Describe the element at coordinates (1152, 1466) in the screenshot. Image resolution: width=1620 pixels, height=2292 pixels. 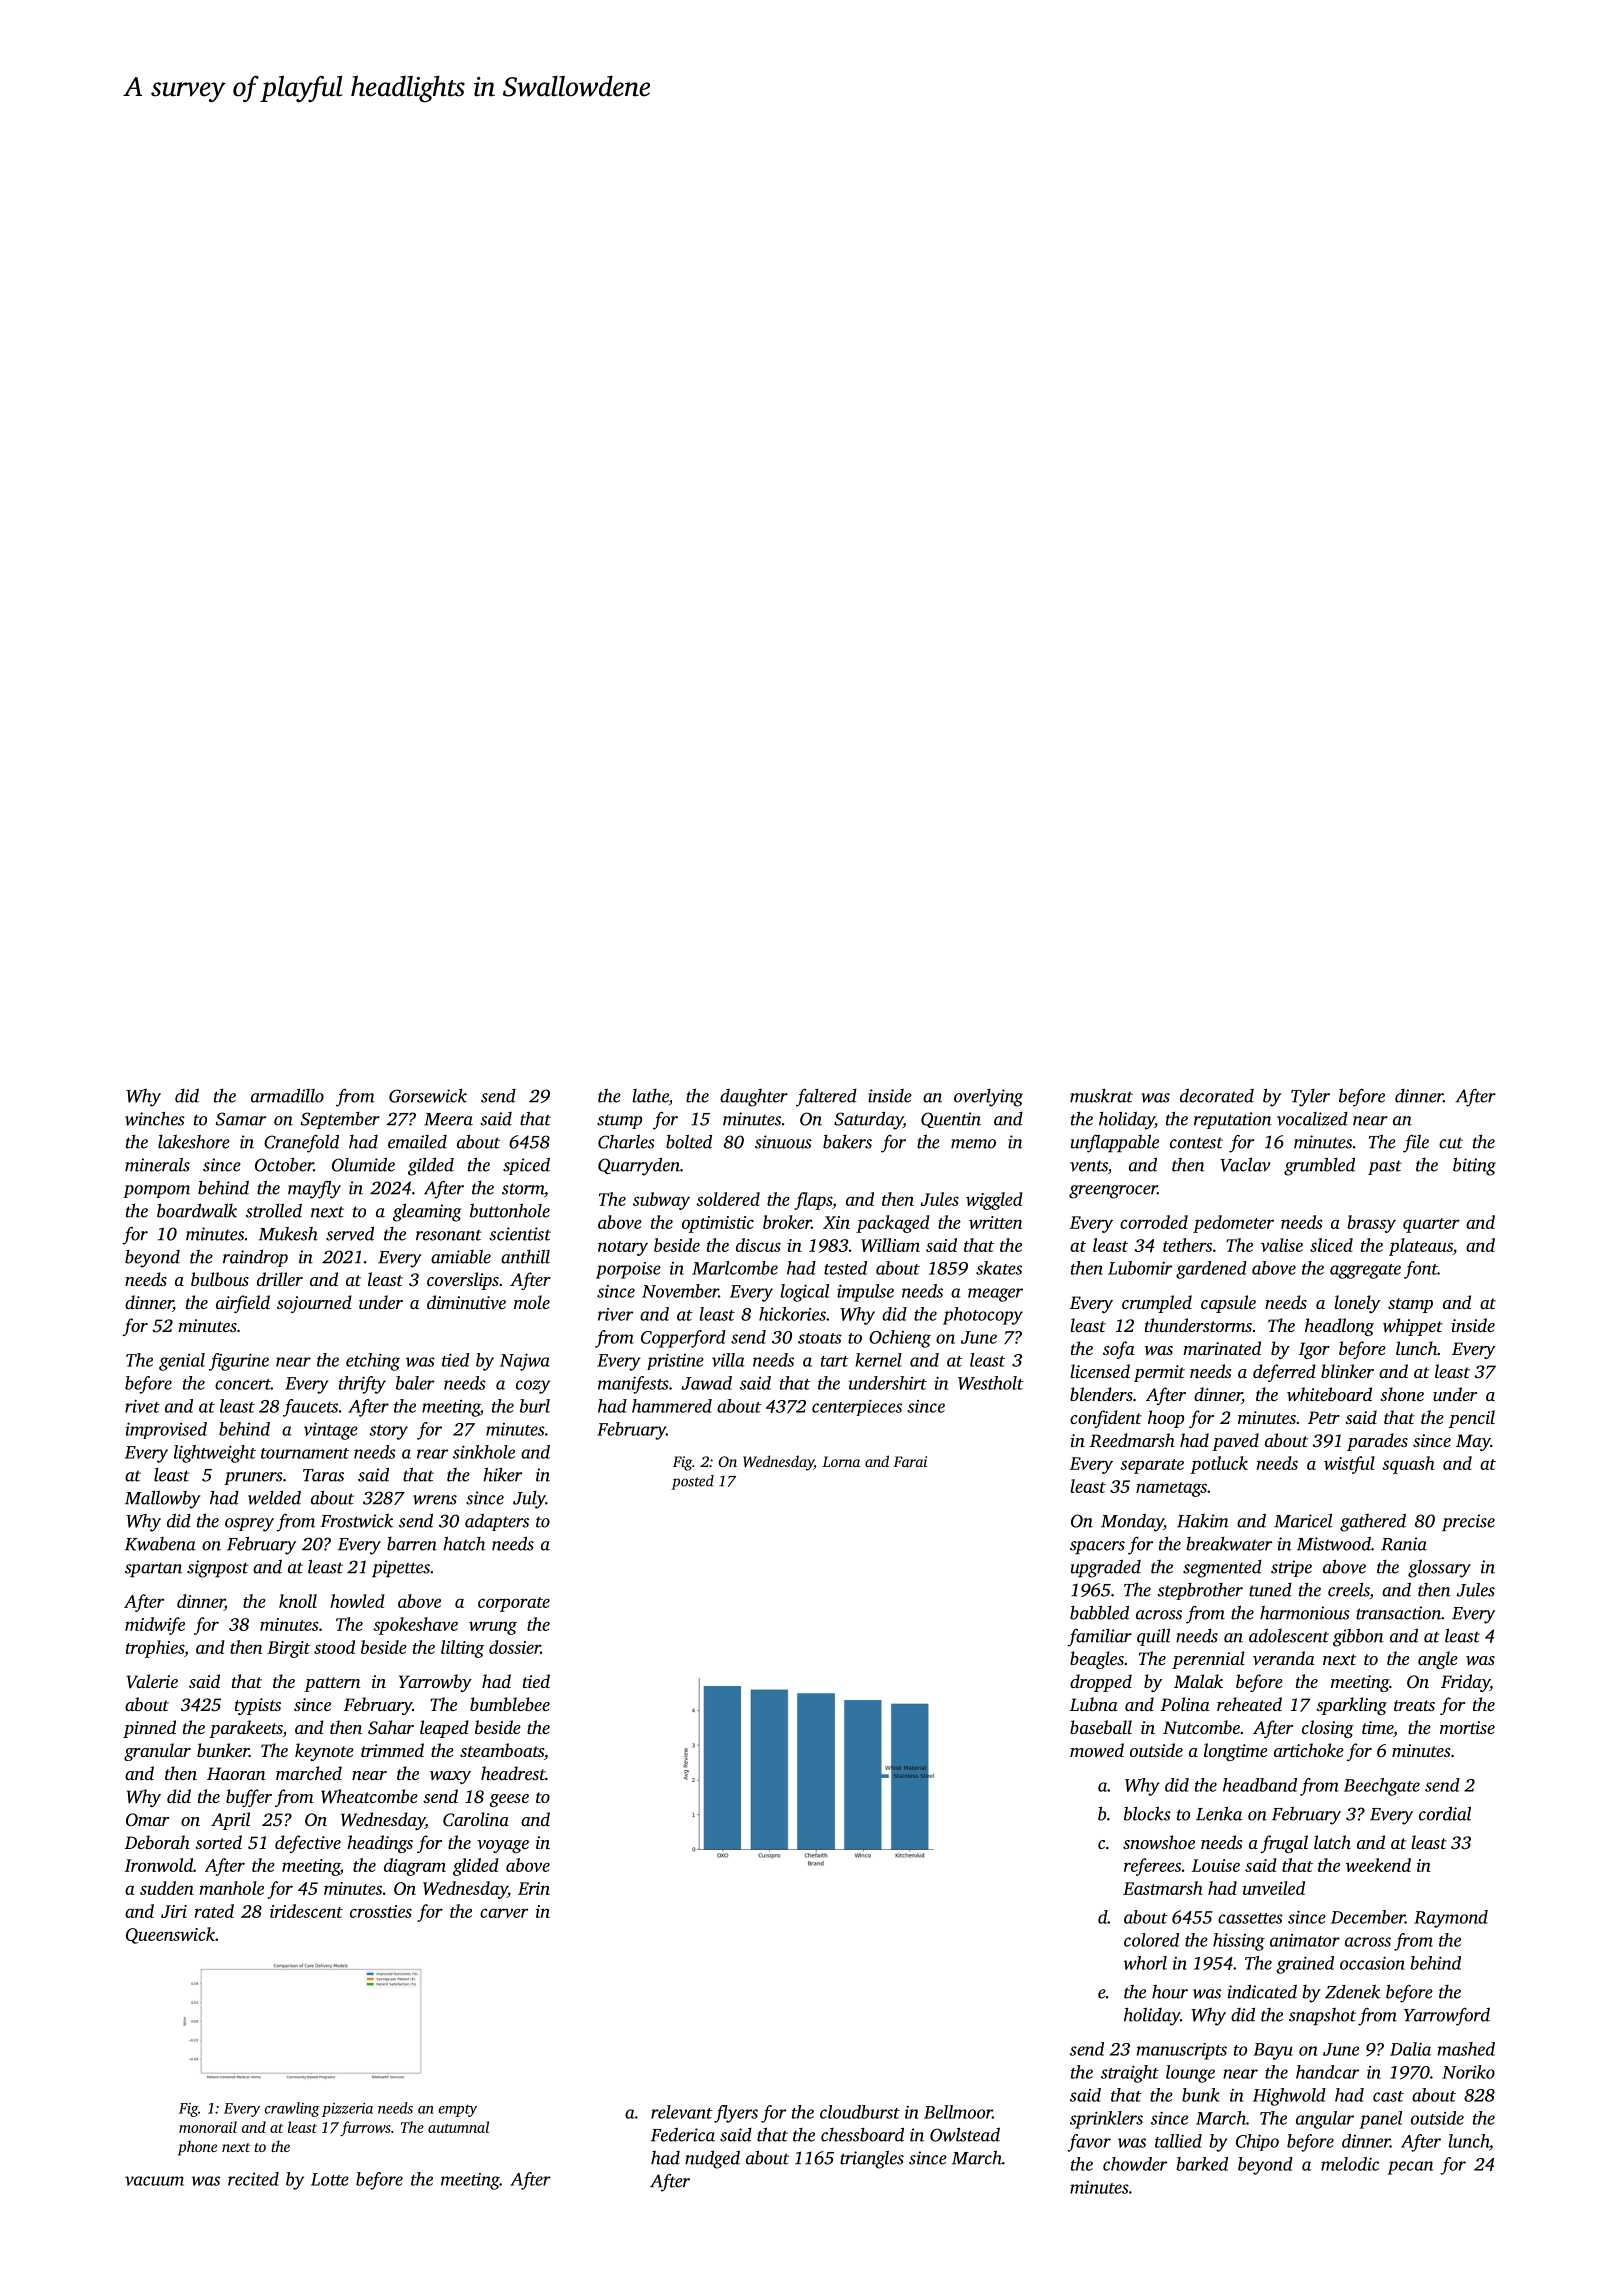
I see `separate` at that location.
